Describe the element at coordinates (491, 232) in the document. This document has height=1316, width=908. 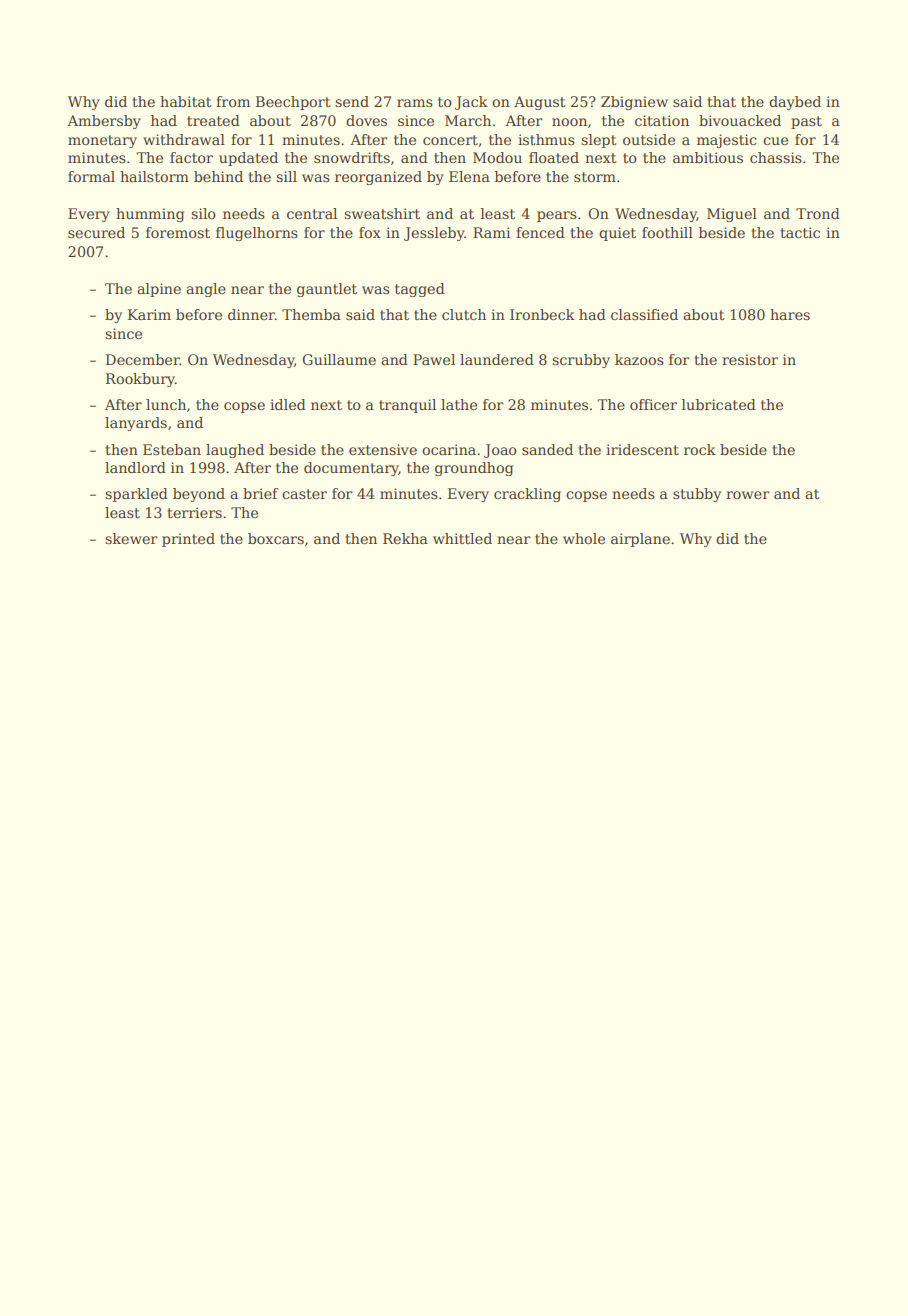
I see `Rami` at that location.
